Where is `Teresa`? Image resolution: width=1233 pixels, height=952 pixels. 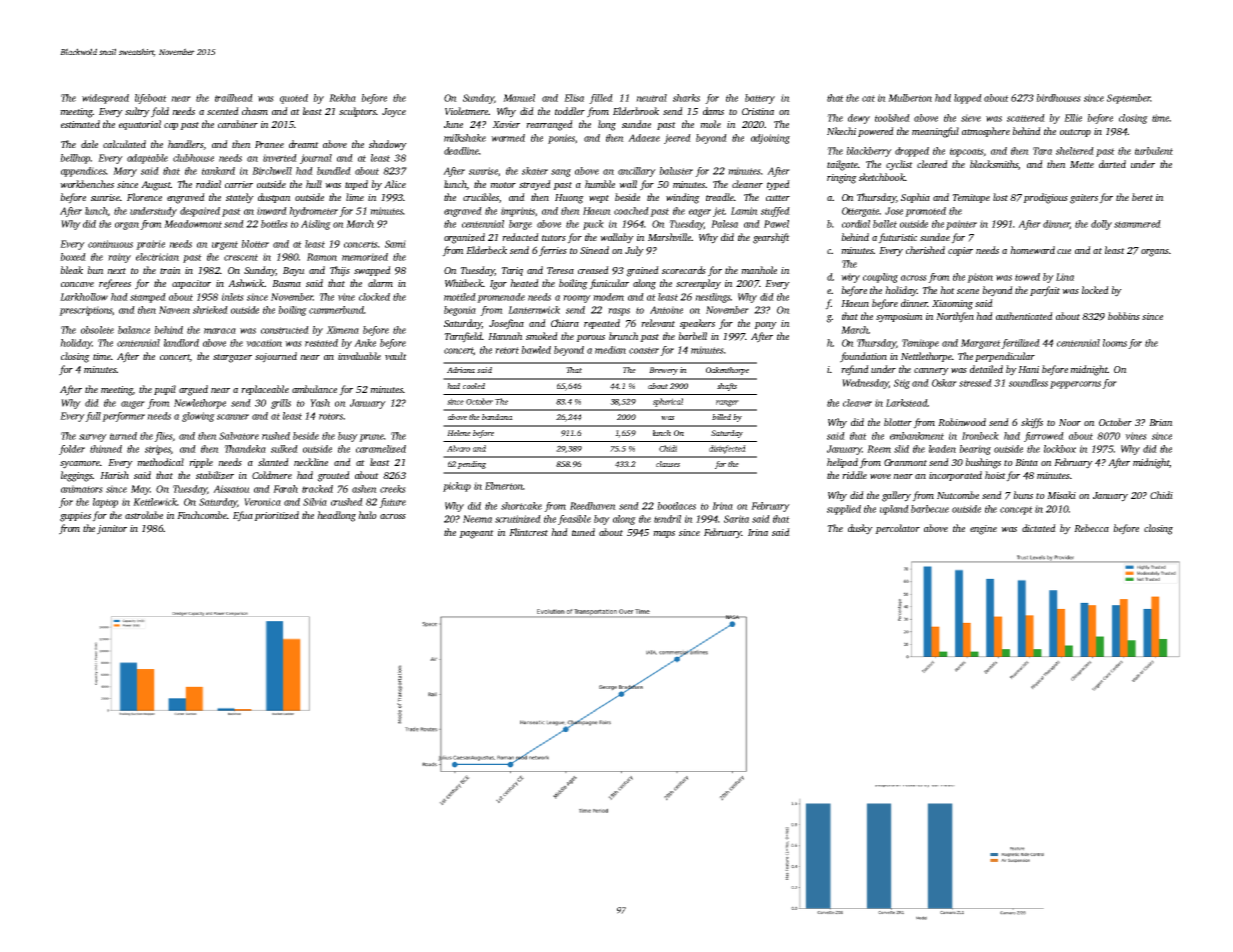 Teresa is located at coordinates (560, 270).
